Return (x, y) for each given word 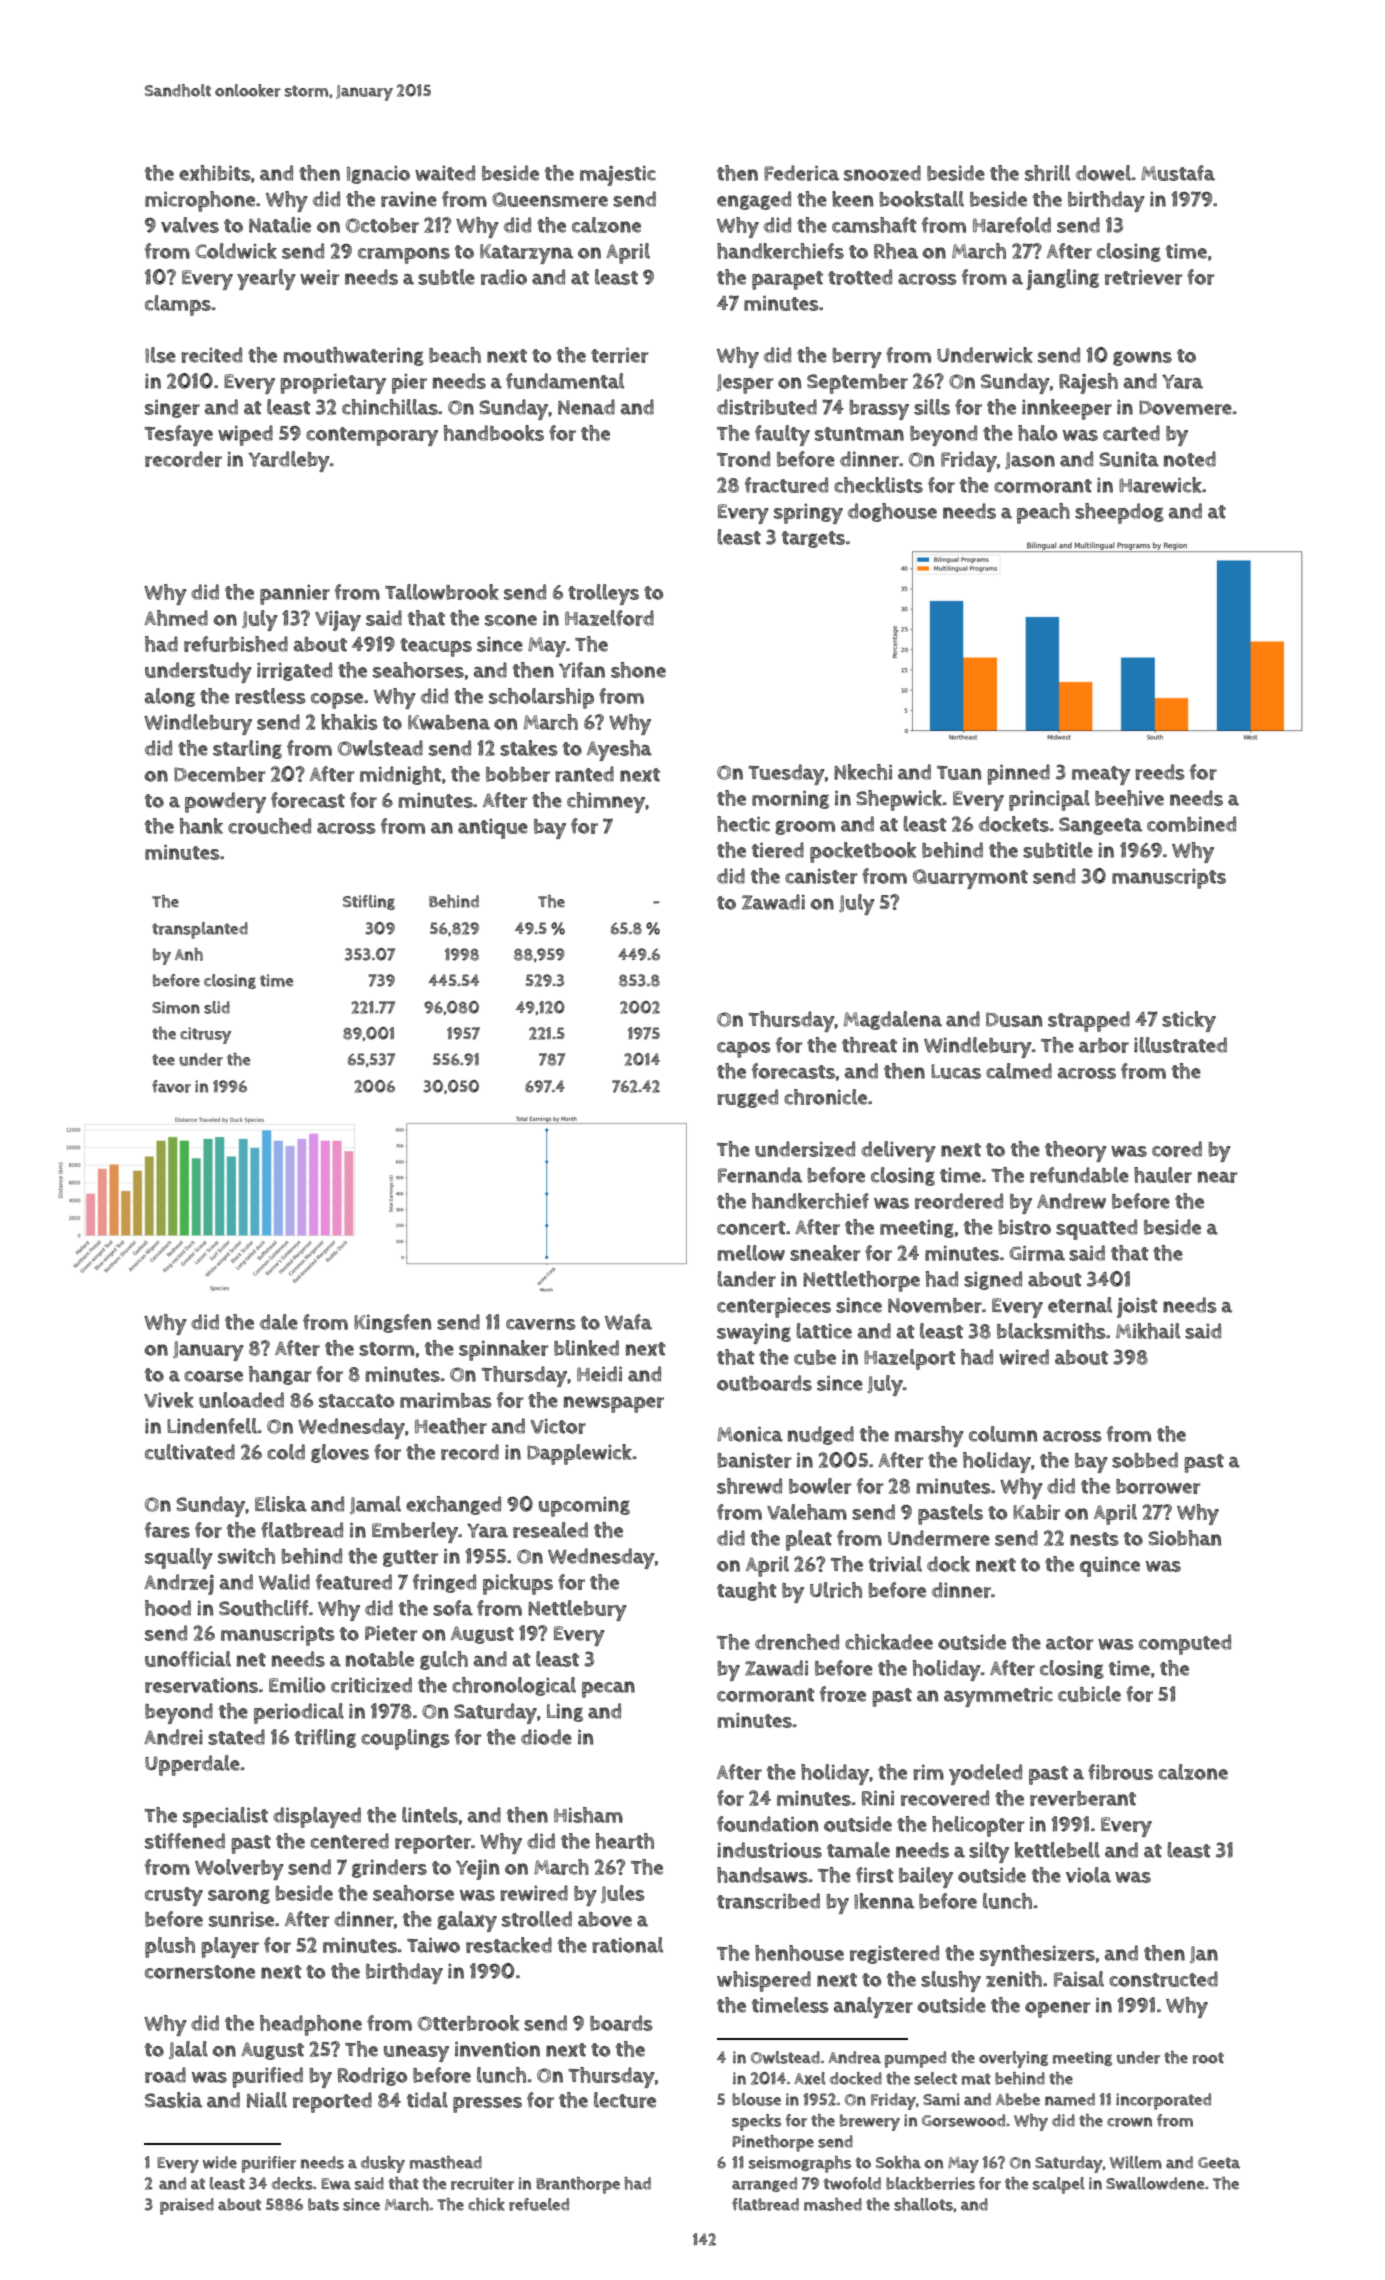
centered (349, 1841)
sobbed (1145, 1460)
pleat (809, 1540)
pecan (608, 1689)
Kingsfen (392, 1323)
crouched (269, 826)
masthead (446, 2162)
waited (445, 173)
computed (1185, 1644)
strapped (1089, 1021)
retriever (1143, 277)
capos (744, 1050)
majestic (618, 175)
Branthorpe (578, 2185)
